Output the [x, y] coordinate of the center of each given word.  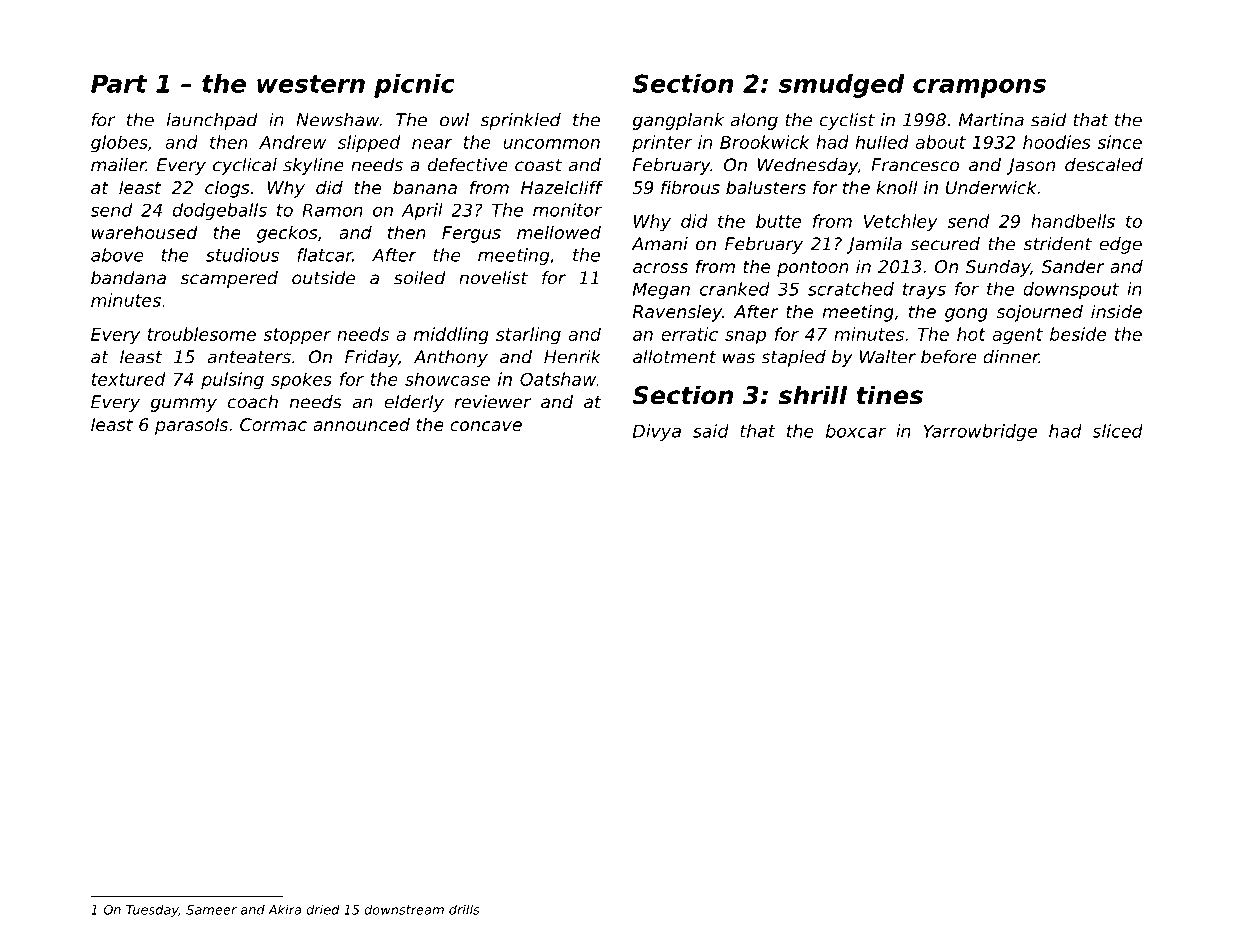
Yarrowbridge [980, 432]
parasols [191, 426]
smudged [841, 86]
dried [323, 909]
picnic [414, 86]
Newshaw [337, 120]
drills [464, 909]
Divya [657, 432]
